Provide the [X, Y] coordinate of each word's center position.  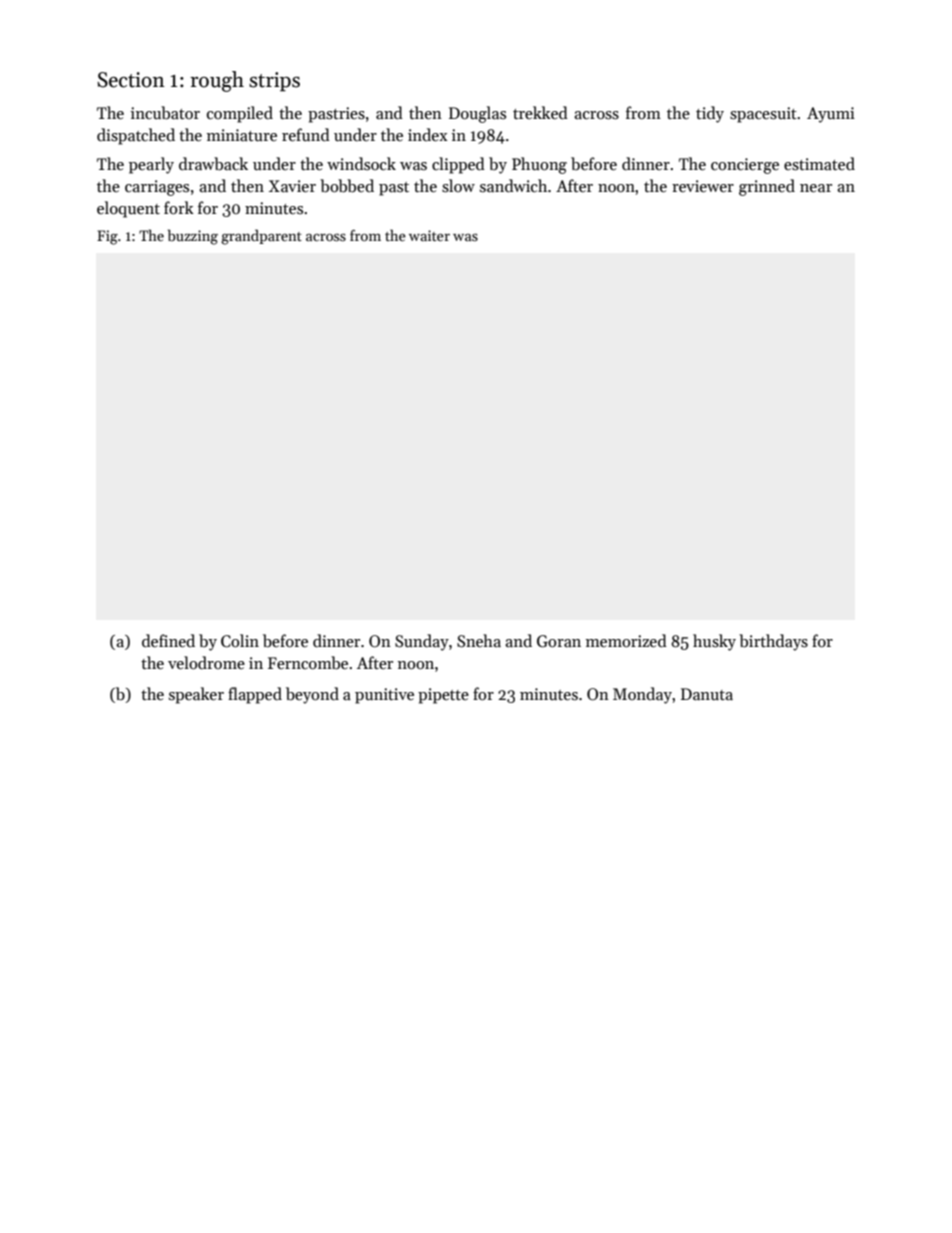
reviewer [703, 186]
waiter [429, 235]
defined [168, 640]
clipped [458, 165]
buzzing [193, 237]
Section [131, 80]
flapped [255, 695]
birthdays [773, 642]
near [816, 188]
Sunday [422, 642]
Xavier [292, 186]
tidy [710, 114]
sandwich [513, 185]
